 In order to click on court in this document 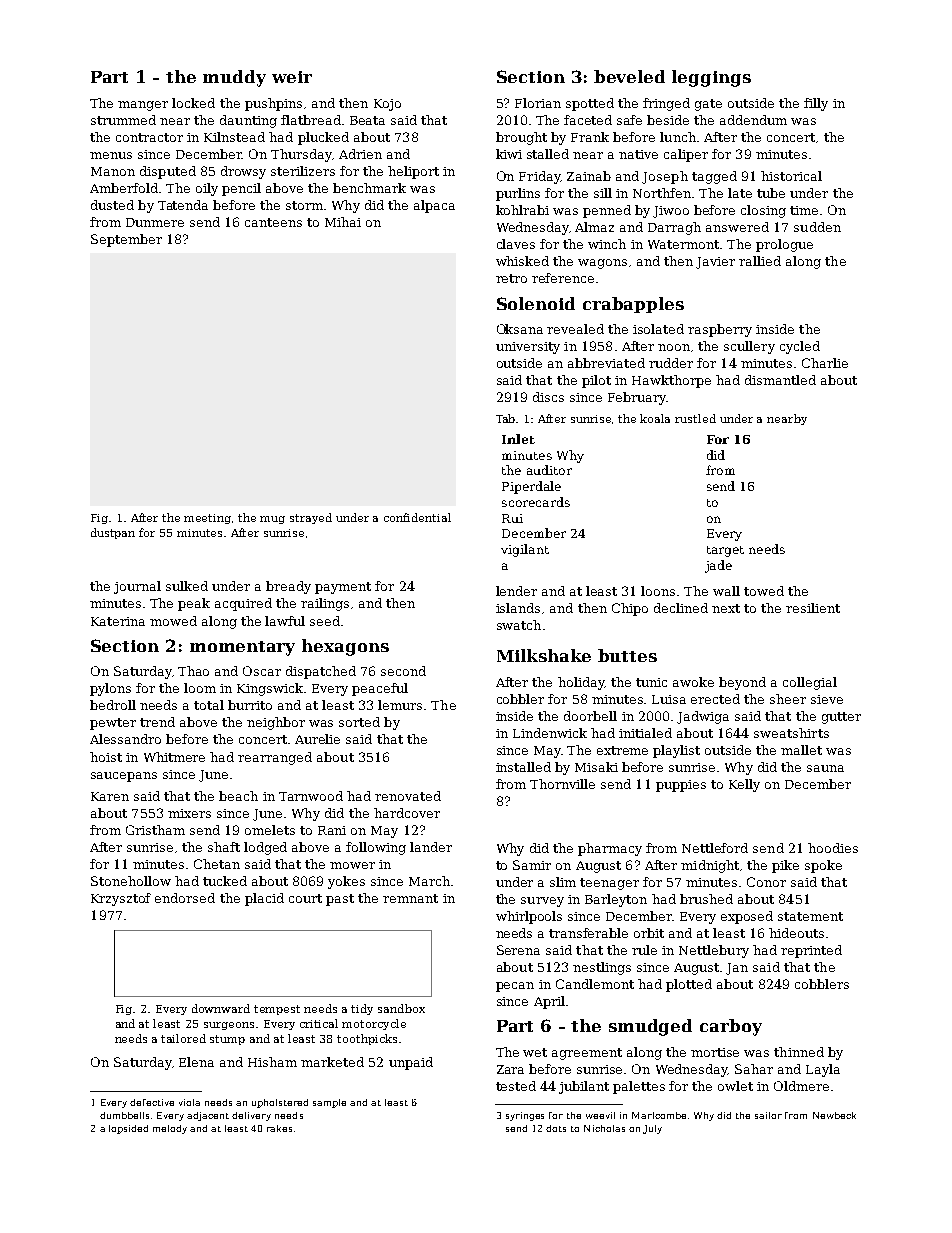, I will do `click(305, 898)`.
